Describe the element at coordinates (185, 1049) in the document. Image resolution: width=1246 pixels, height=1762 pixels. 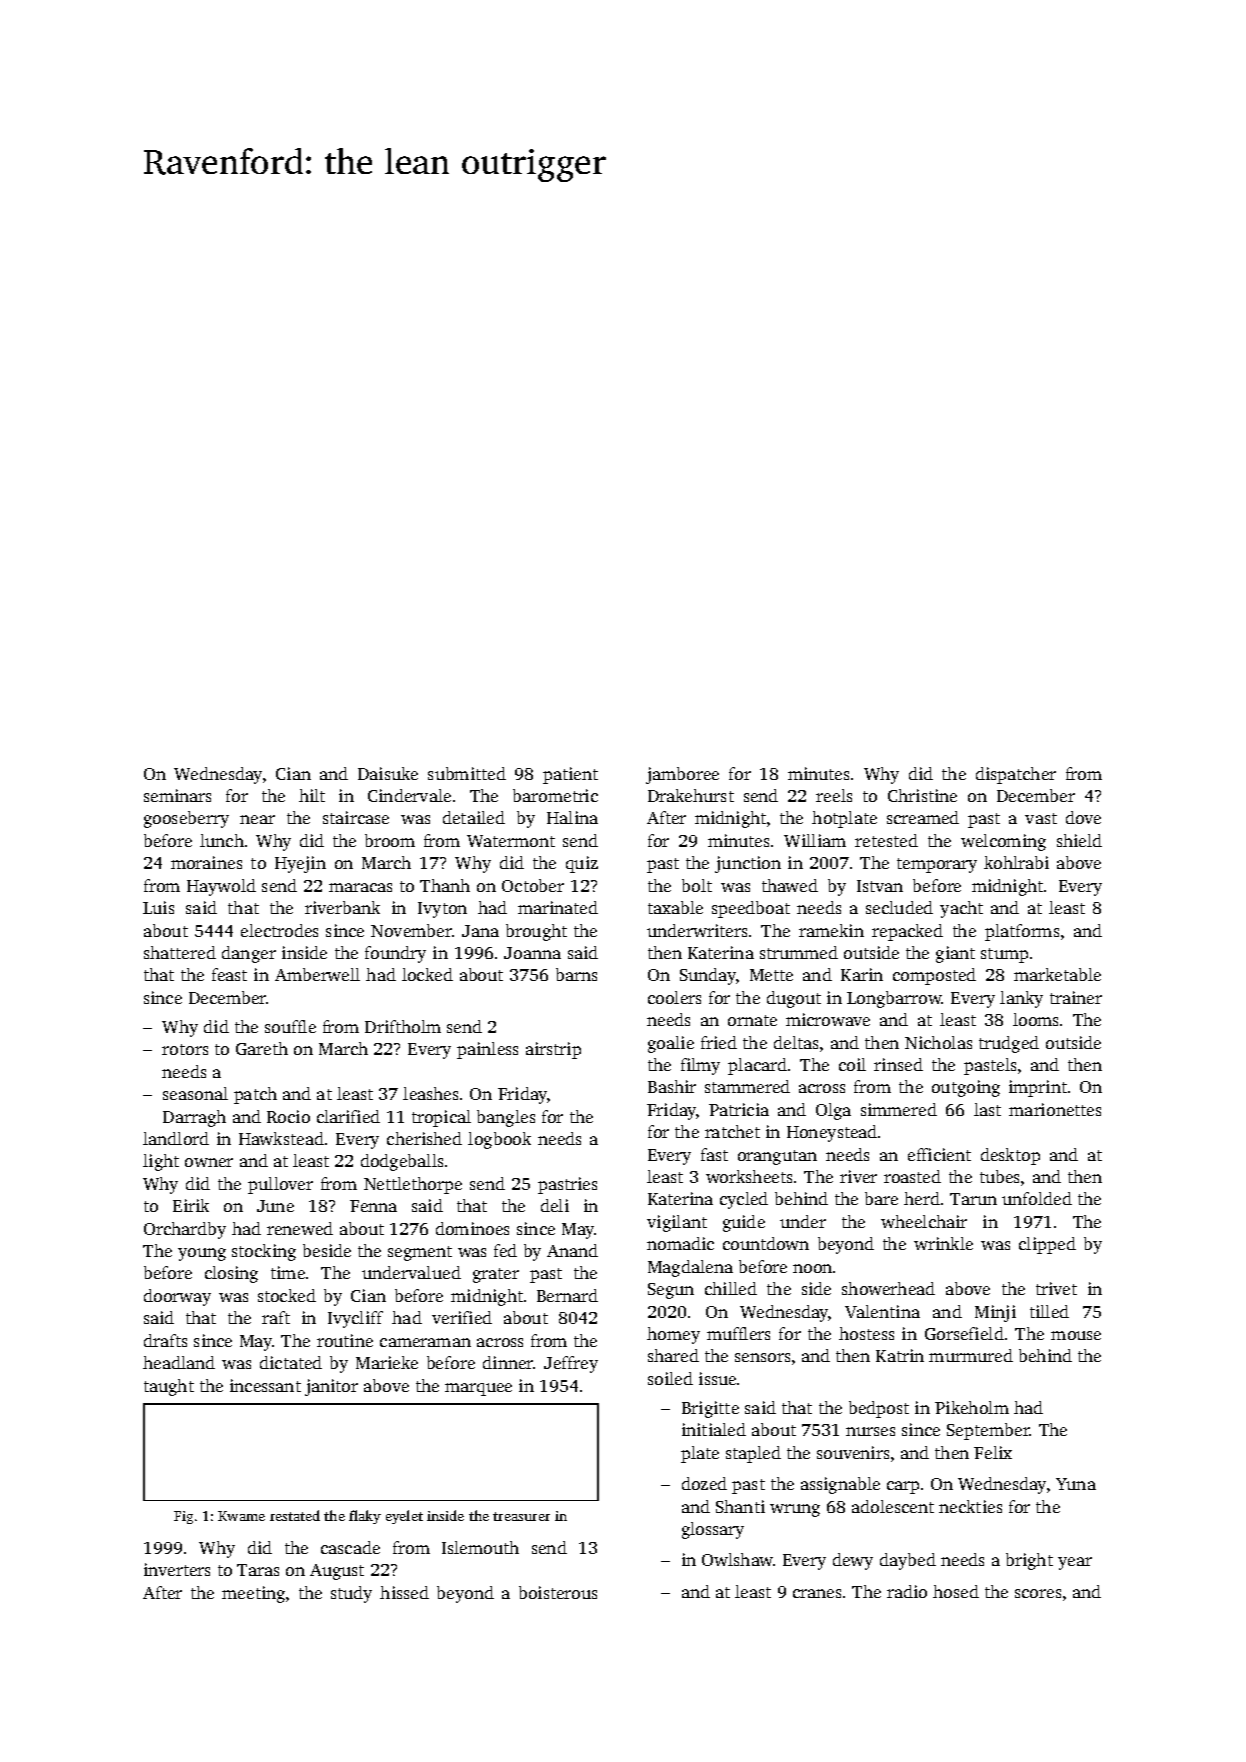
I see `rotors` at that location.
